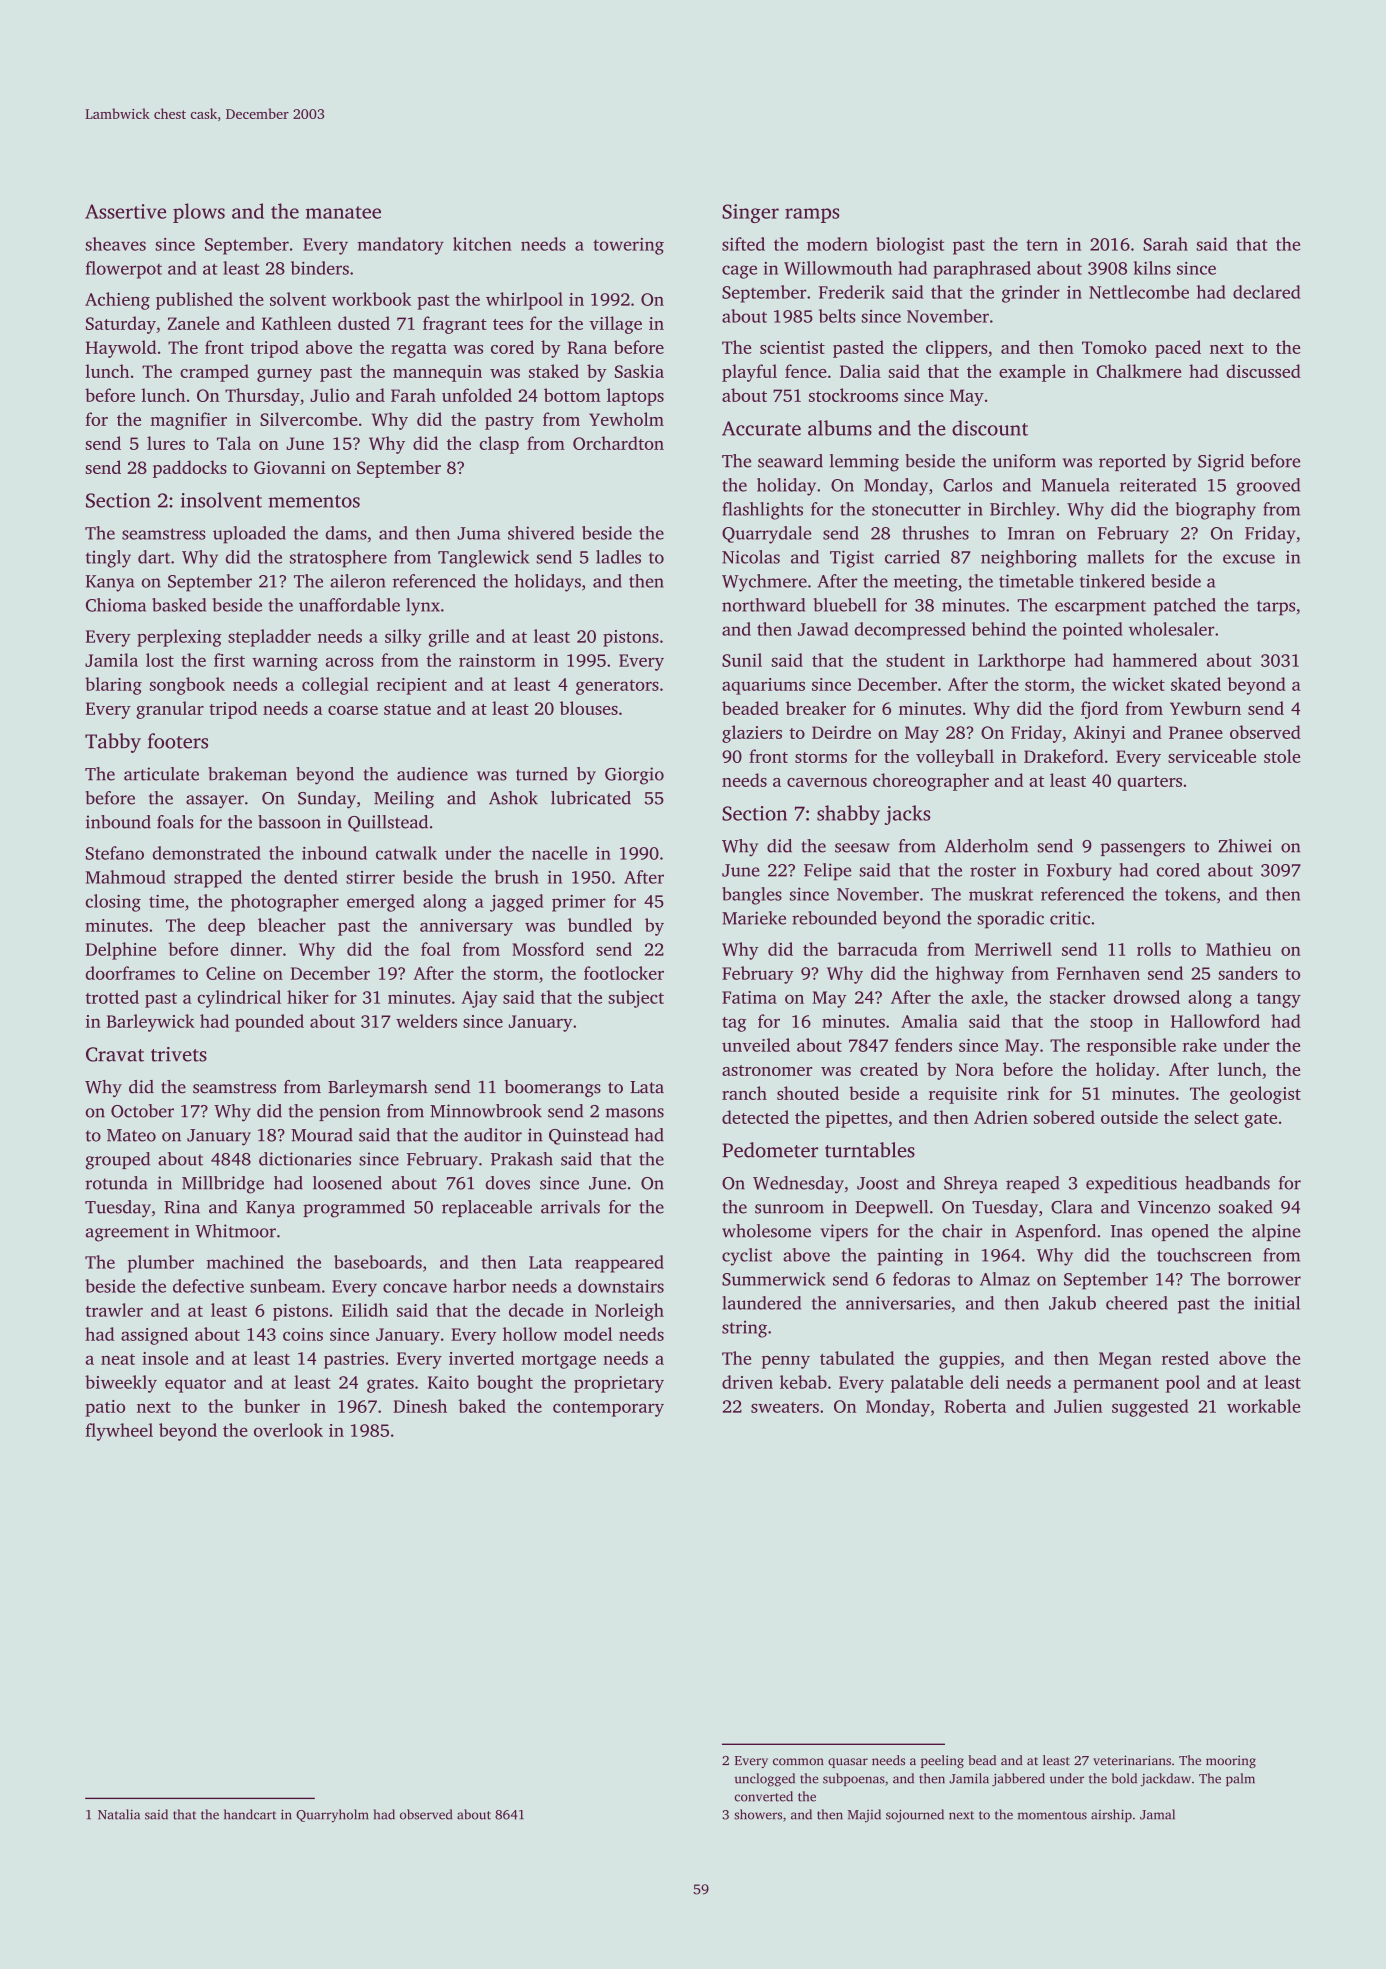 The image size is (1386, 1969). Describe the element at coordinates (841, 732) in the page. I see `Deirdre` at that location.
